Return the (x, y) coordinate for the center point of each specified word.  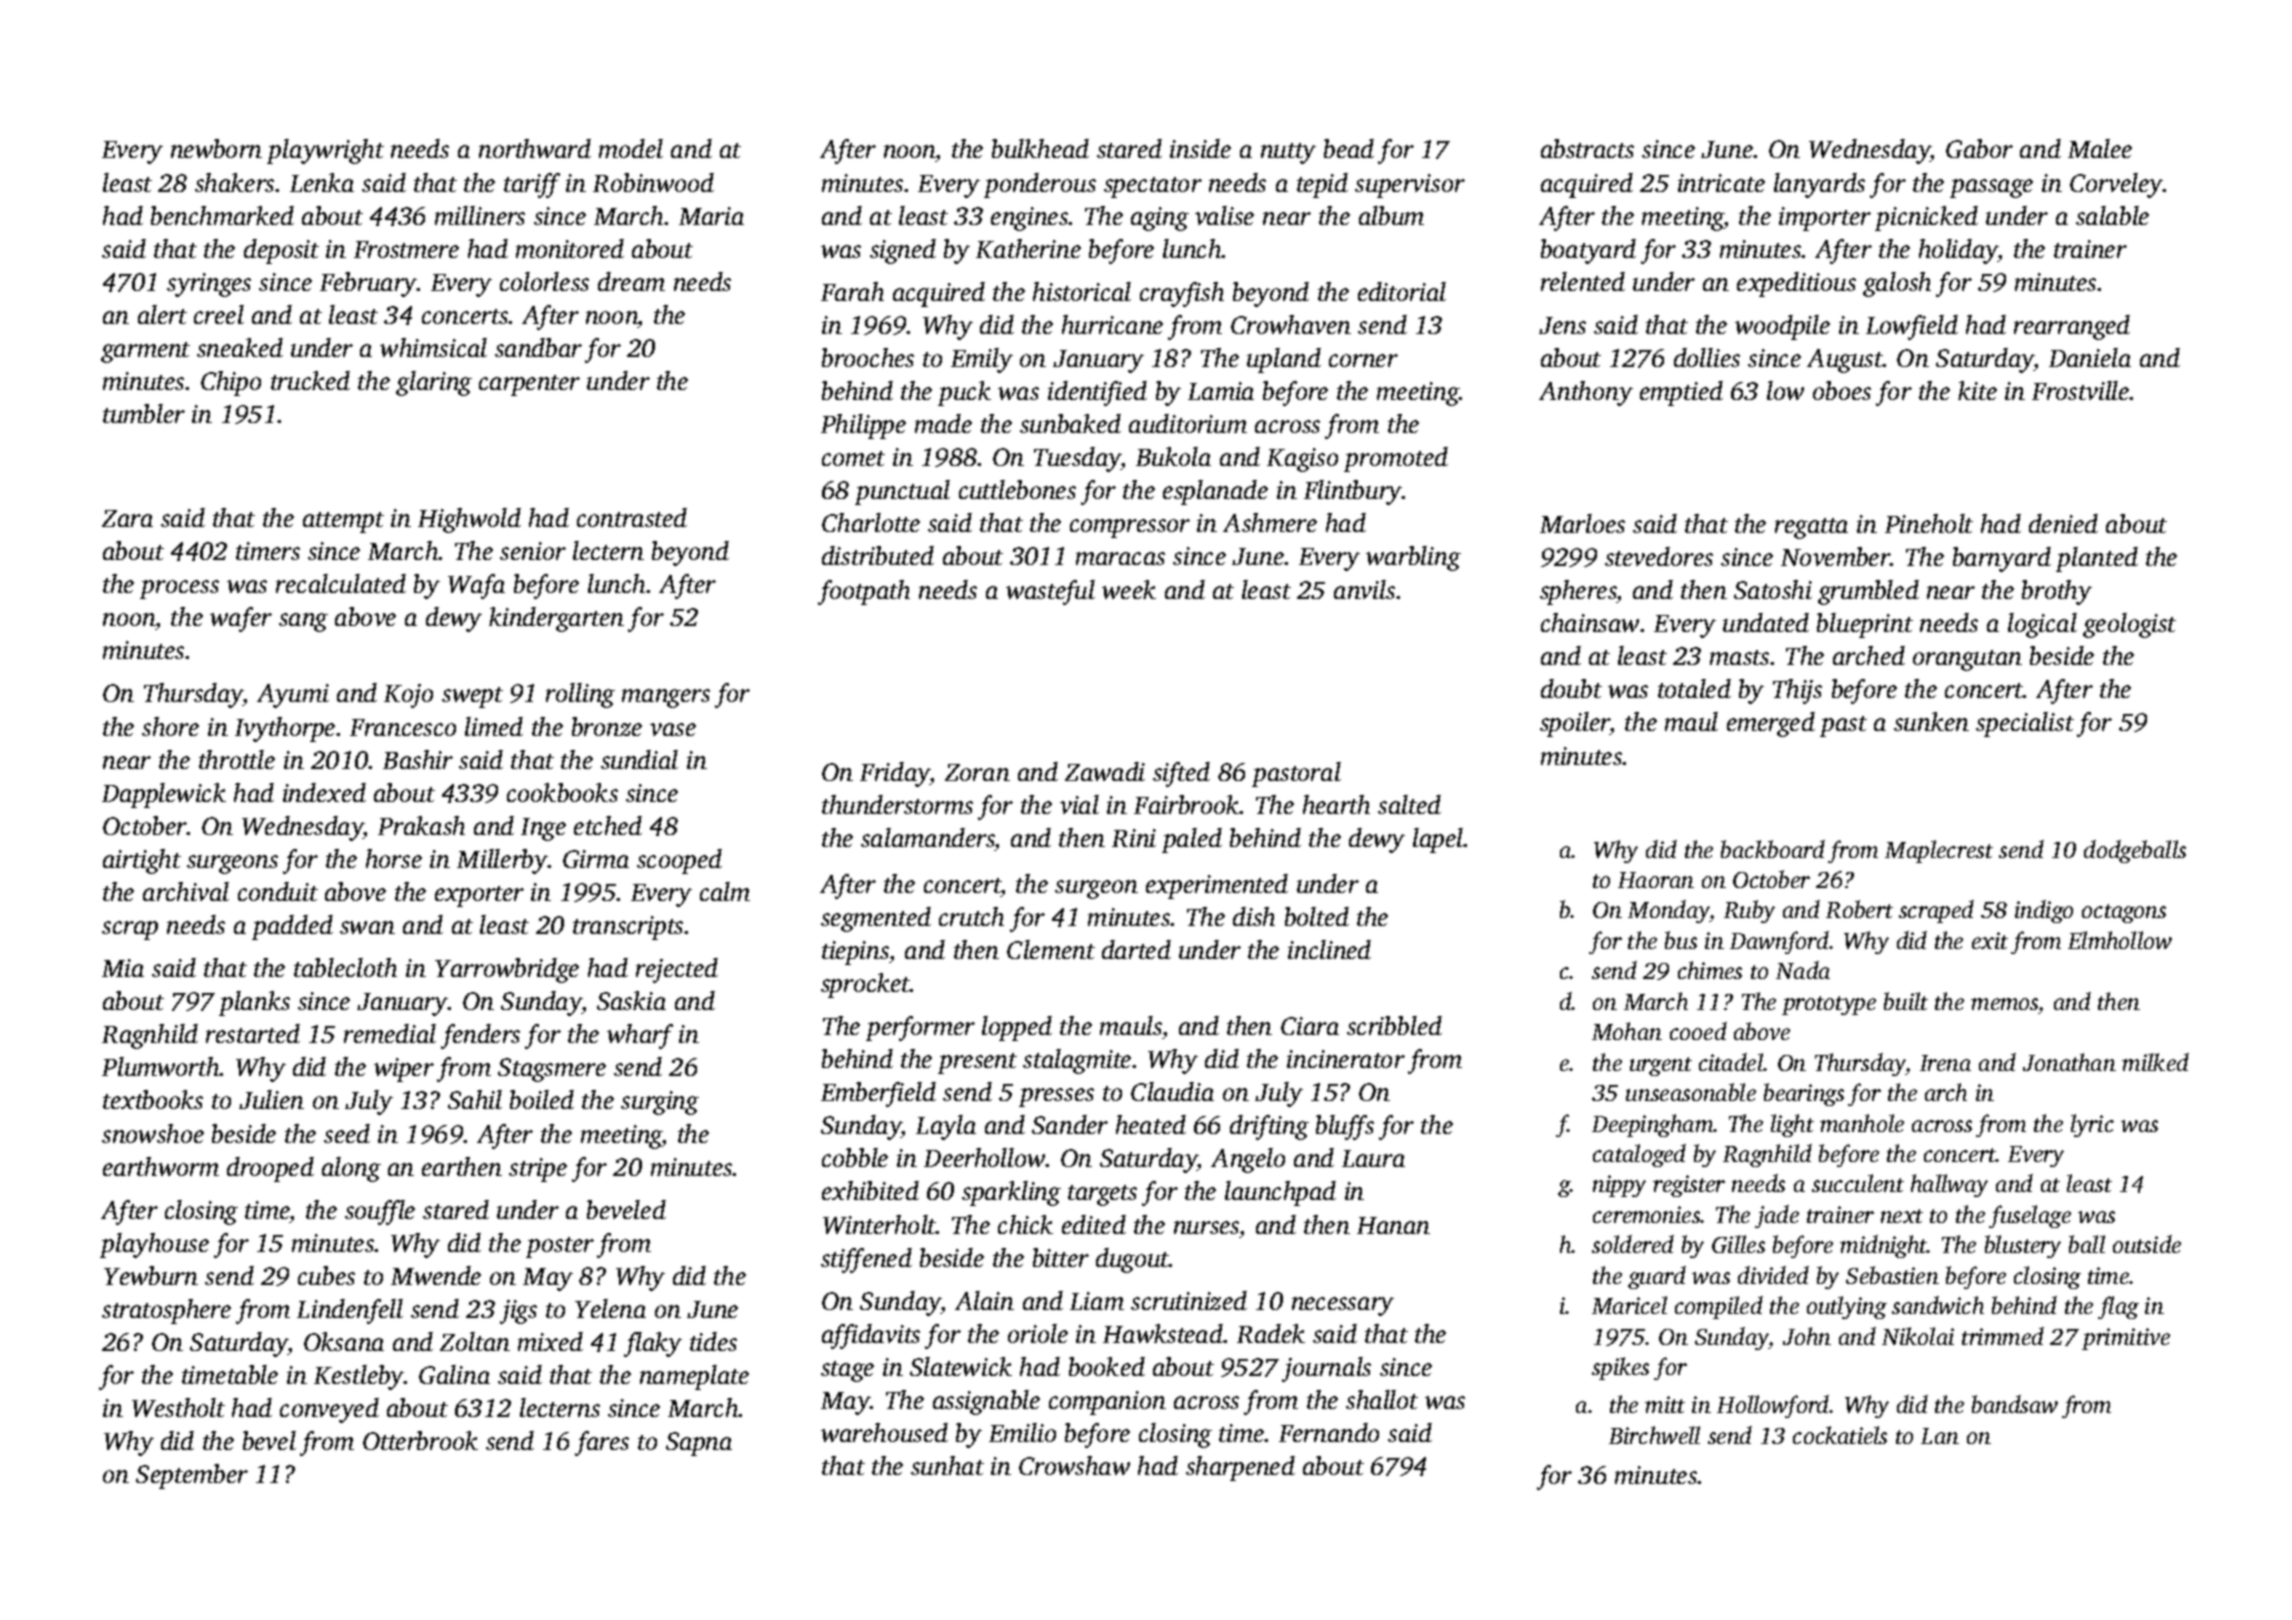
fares (602, 1443)
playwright (325, 151)
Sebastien (1892, 1275)
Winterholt (879, 1224)
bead (1349, 148)
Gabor (1979, 148)
